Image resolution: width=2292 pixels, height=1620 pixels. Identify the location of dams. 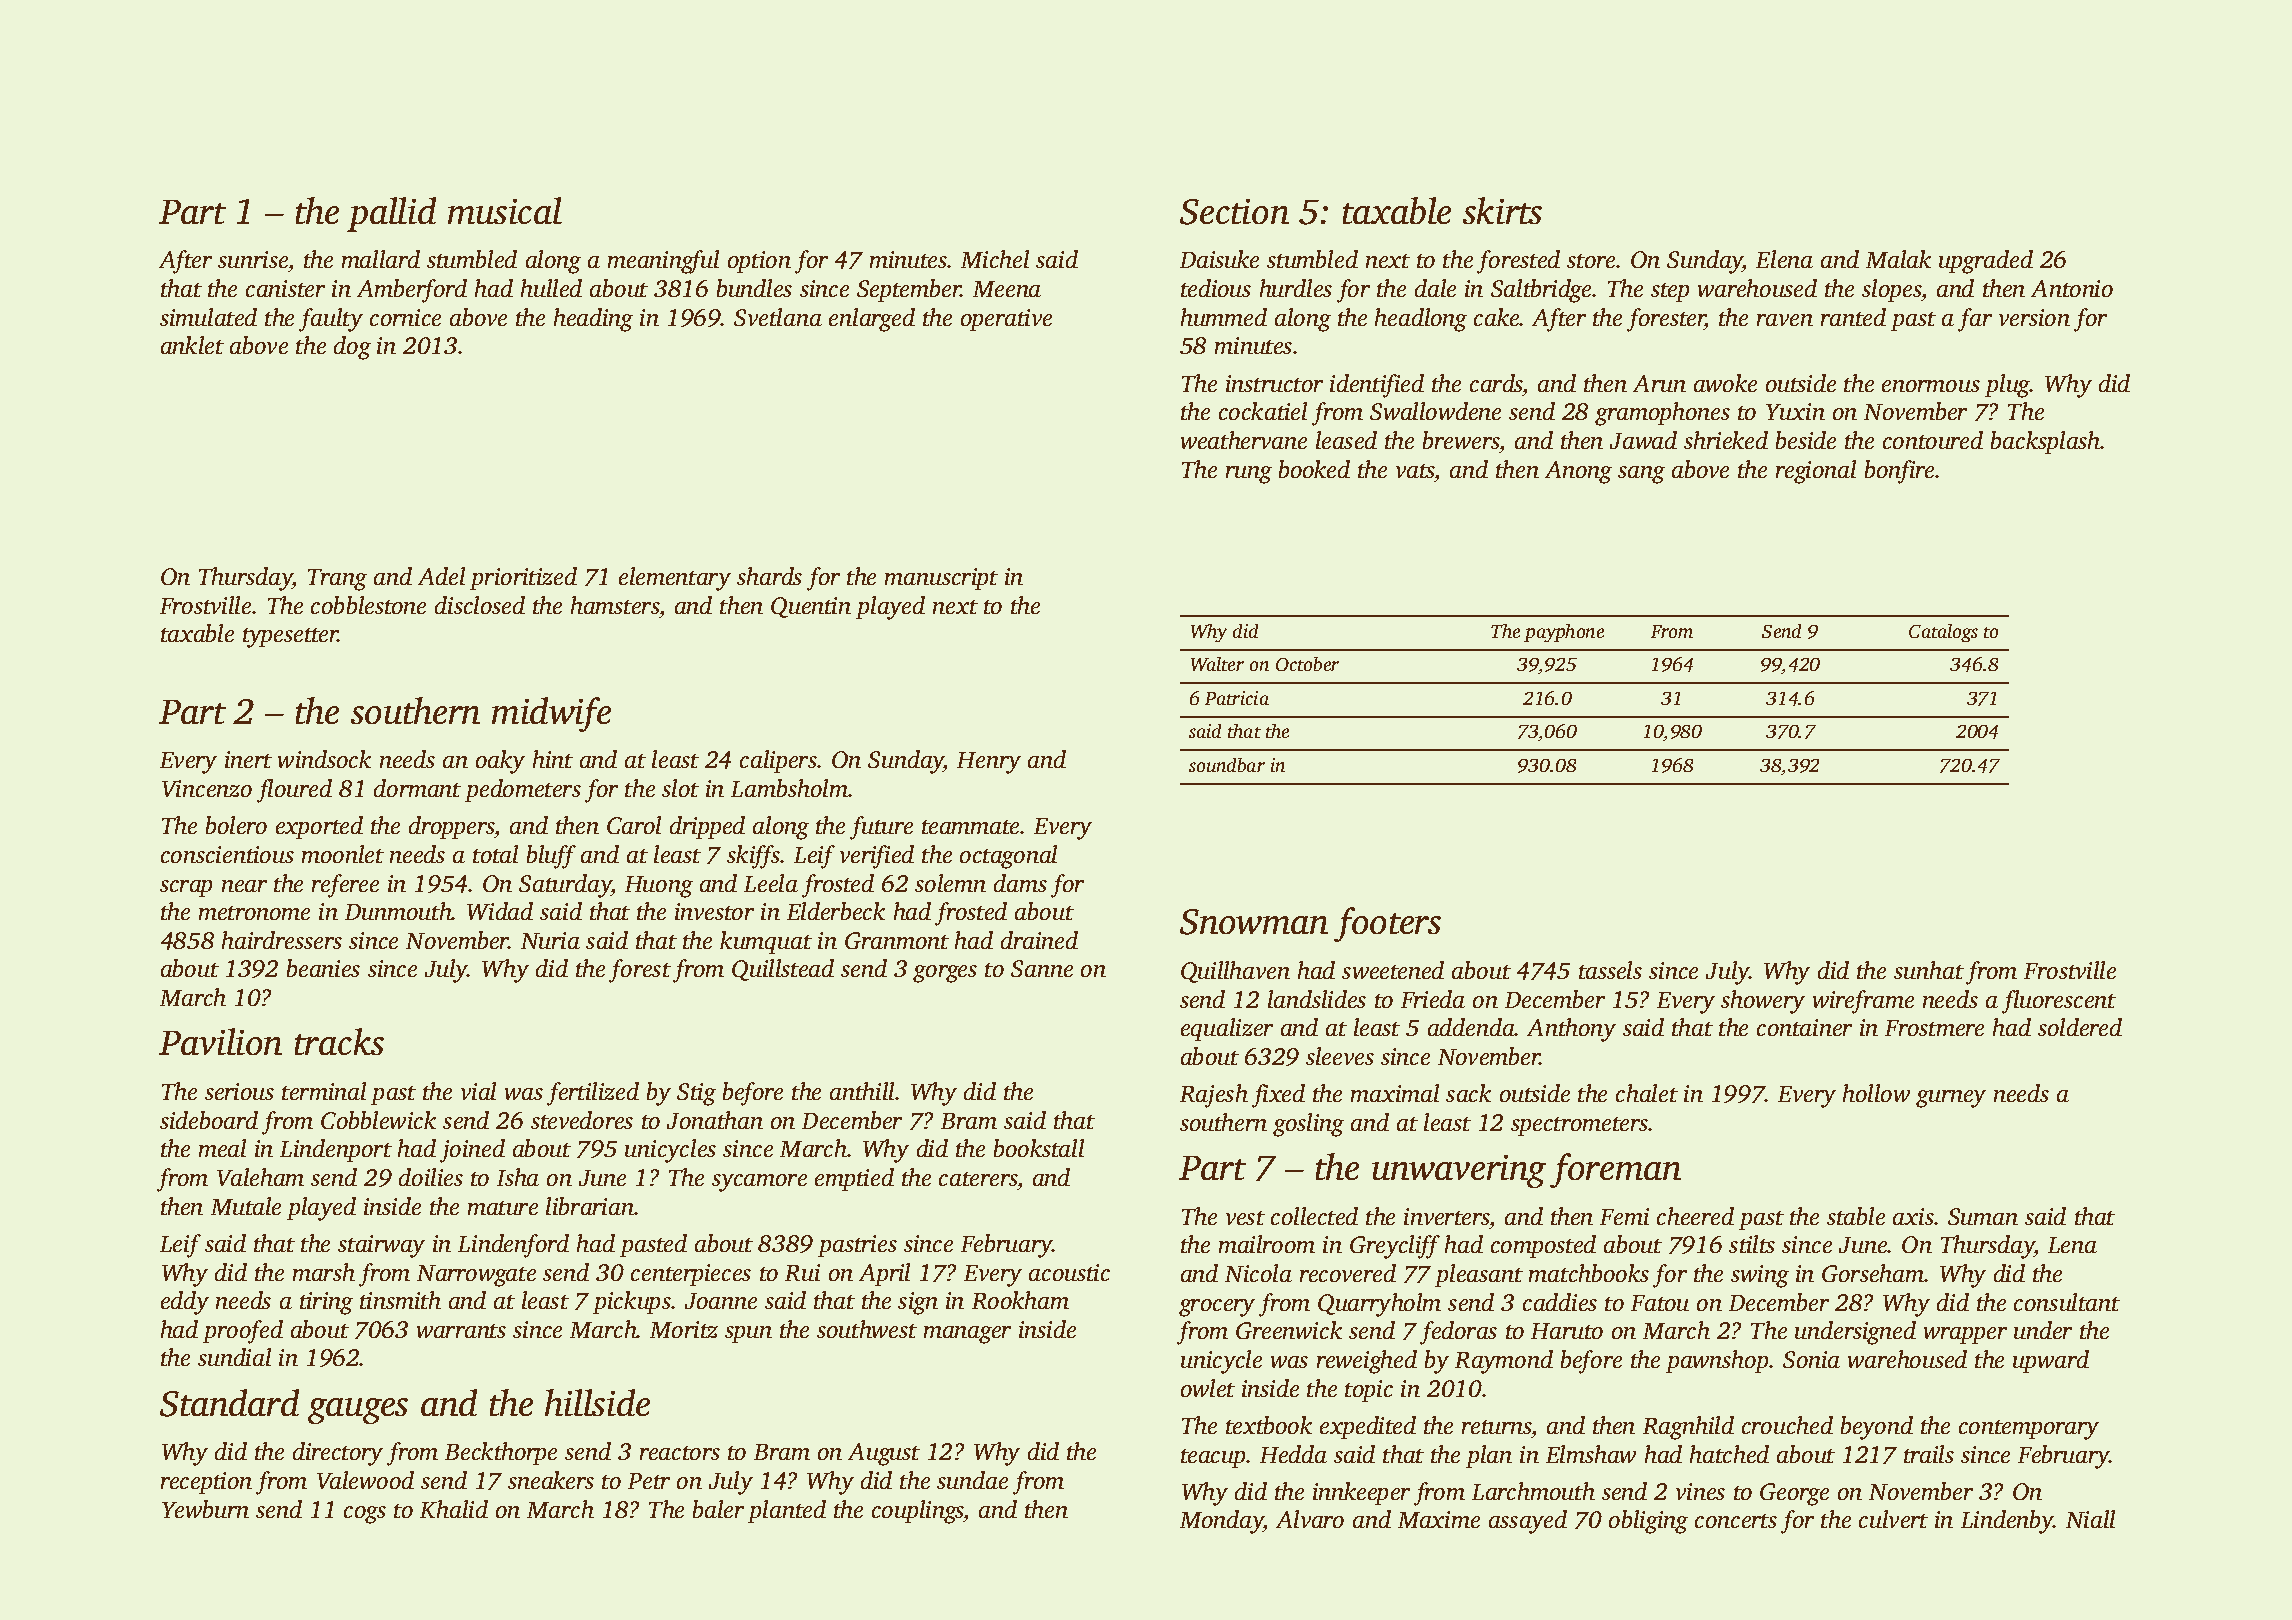
(1020, 883).
